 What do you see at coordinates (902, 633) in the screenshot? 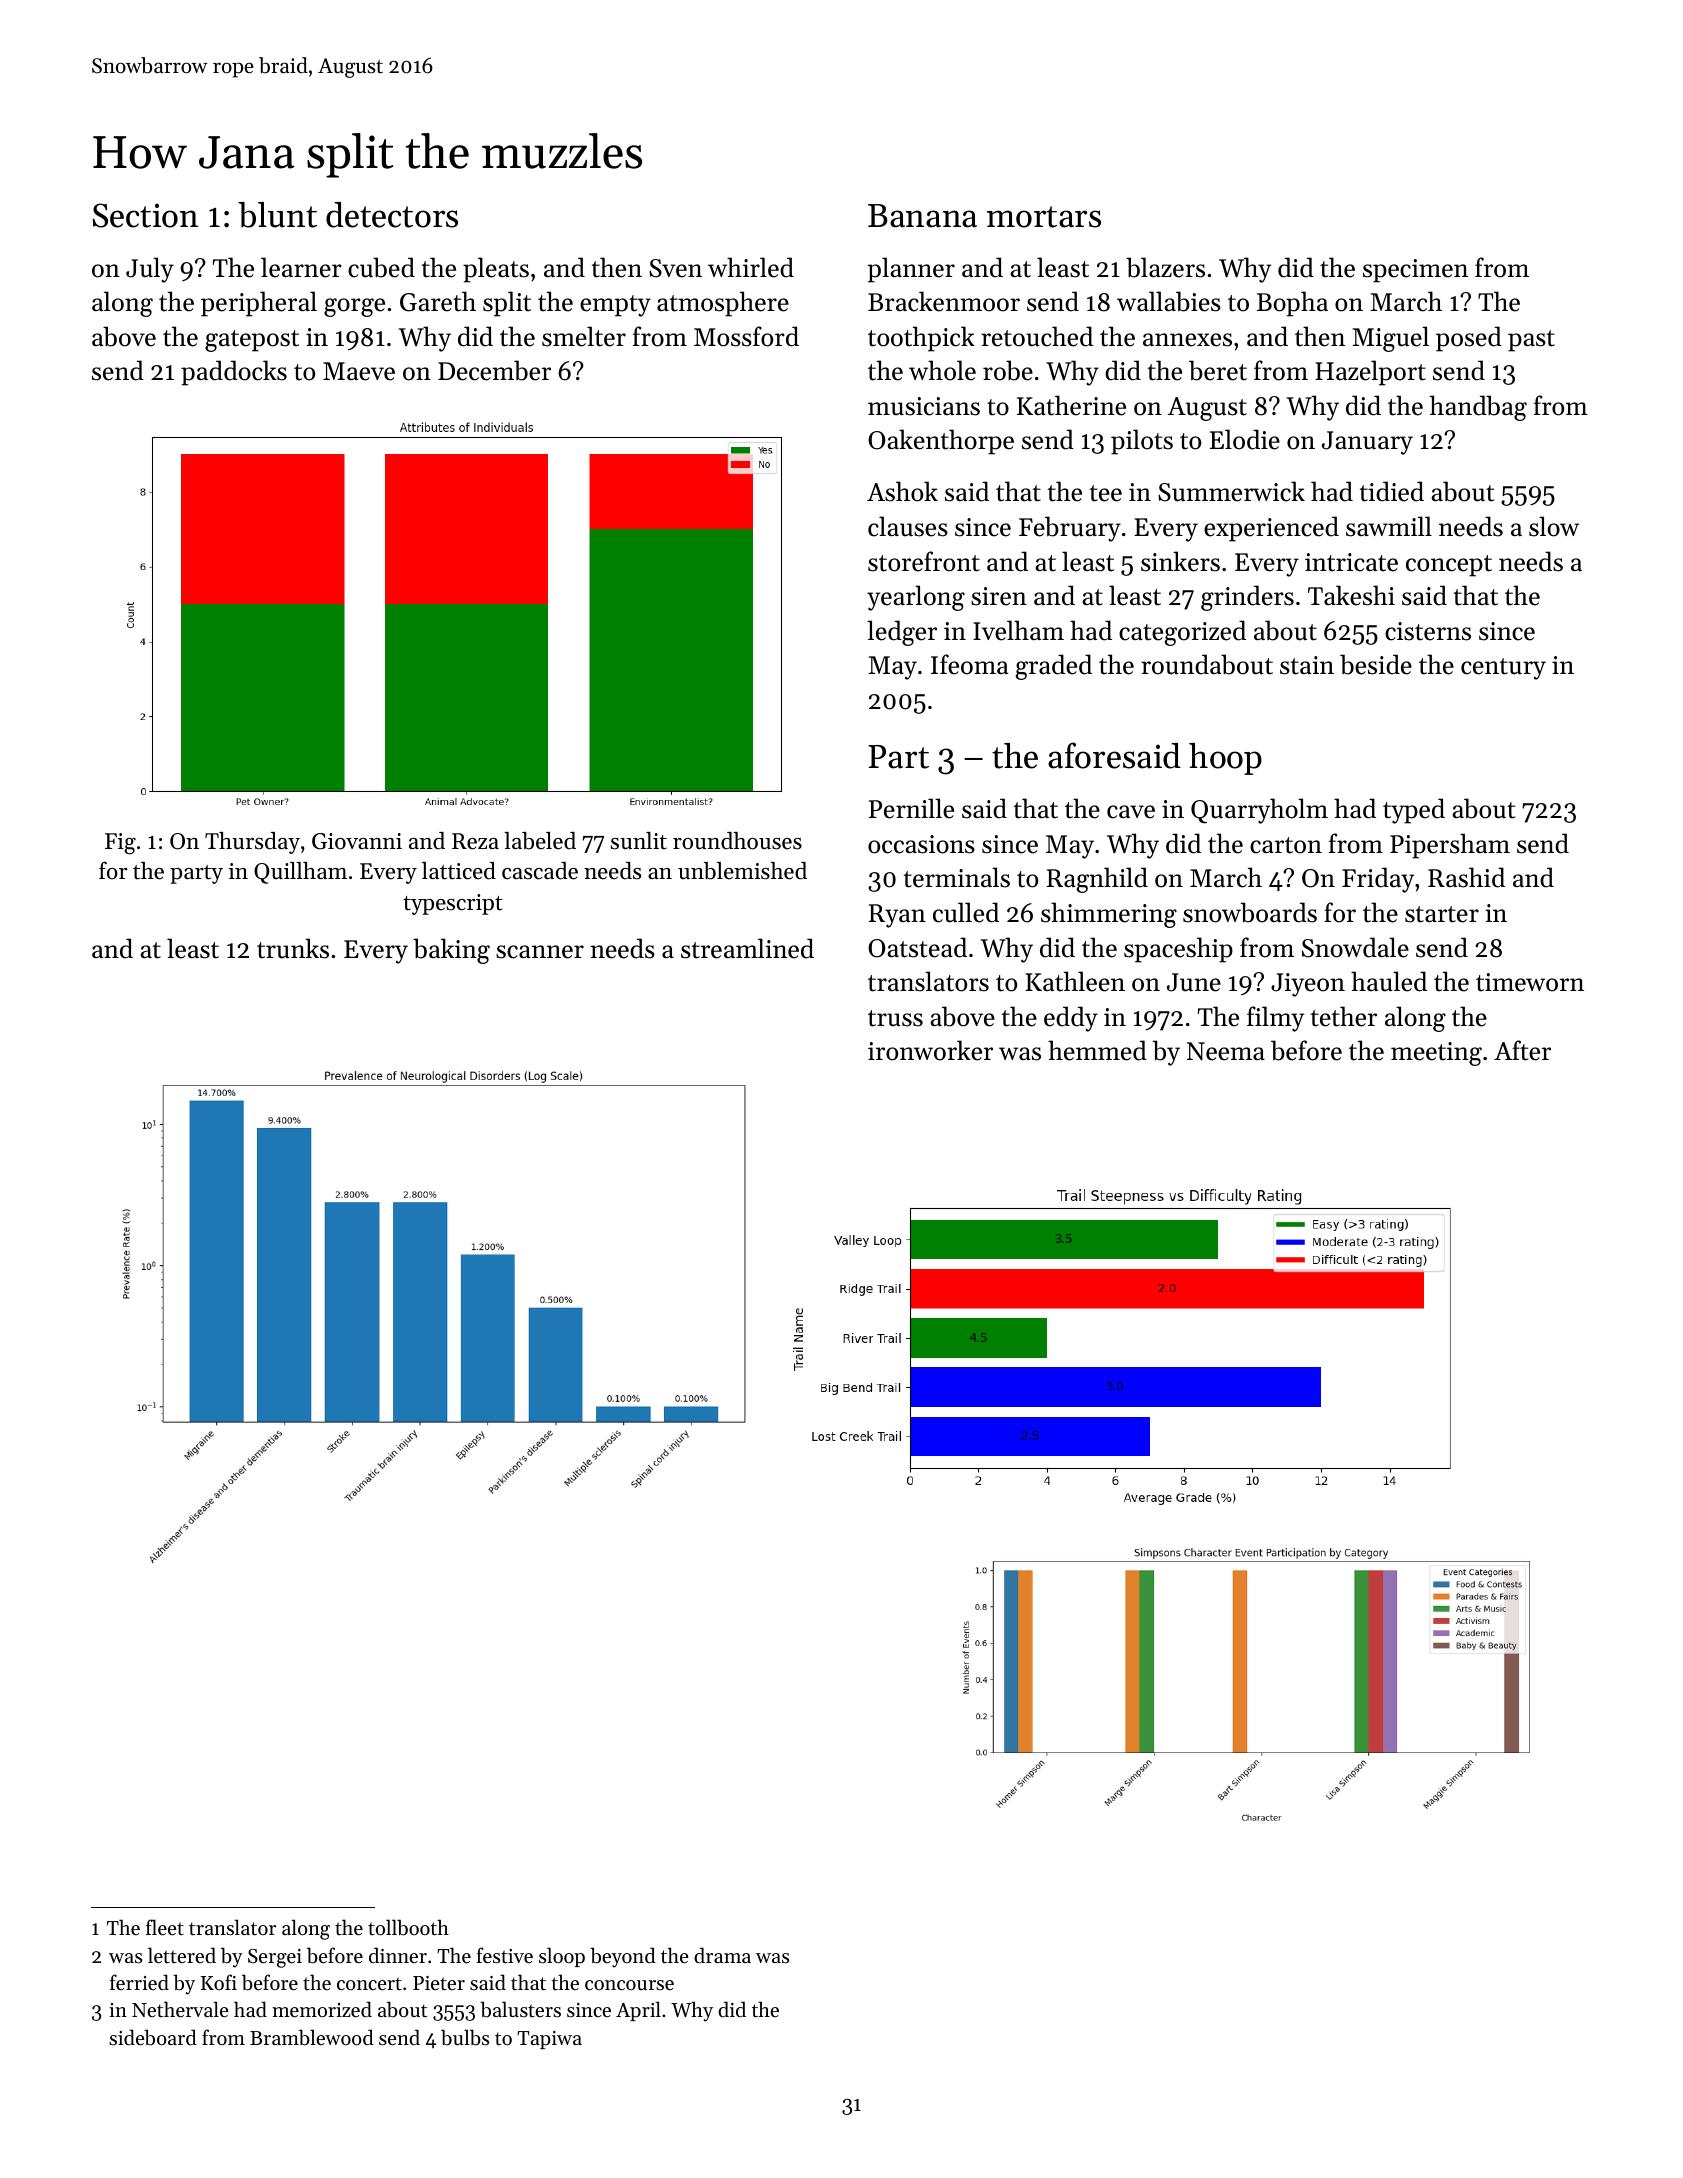
I see `ledger` at bounding box center [902, 633].
